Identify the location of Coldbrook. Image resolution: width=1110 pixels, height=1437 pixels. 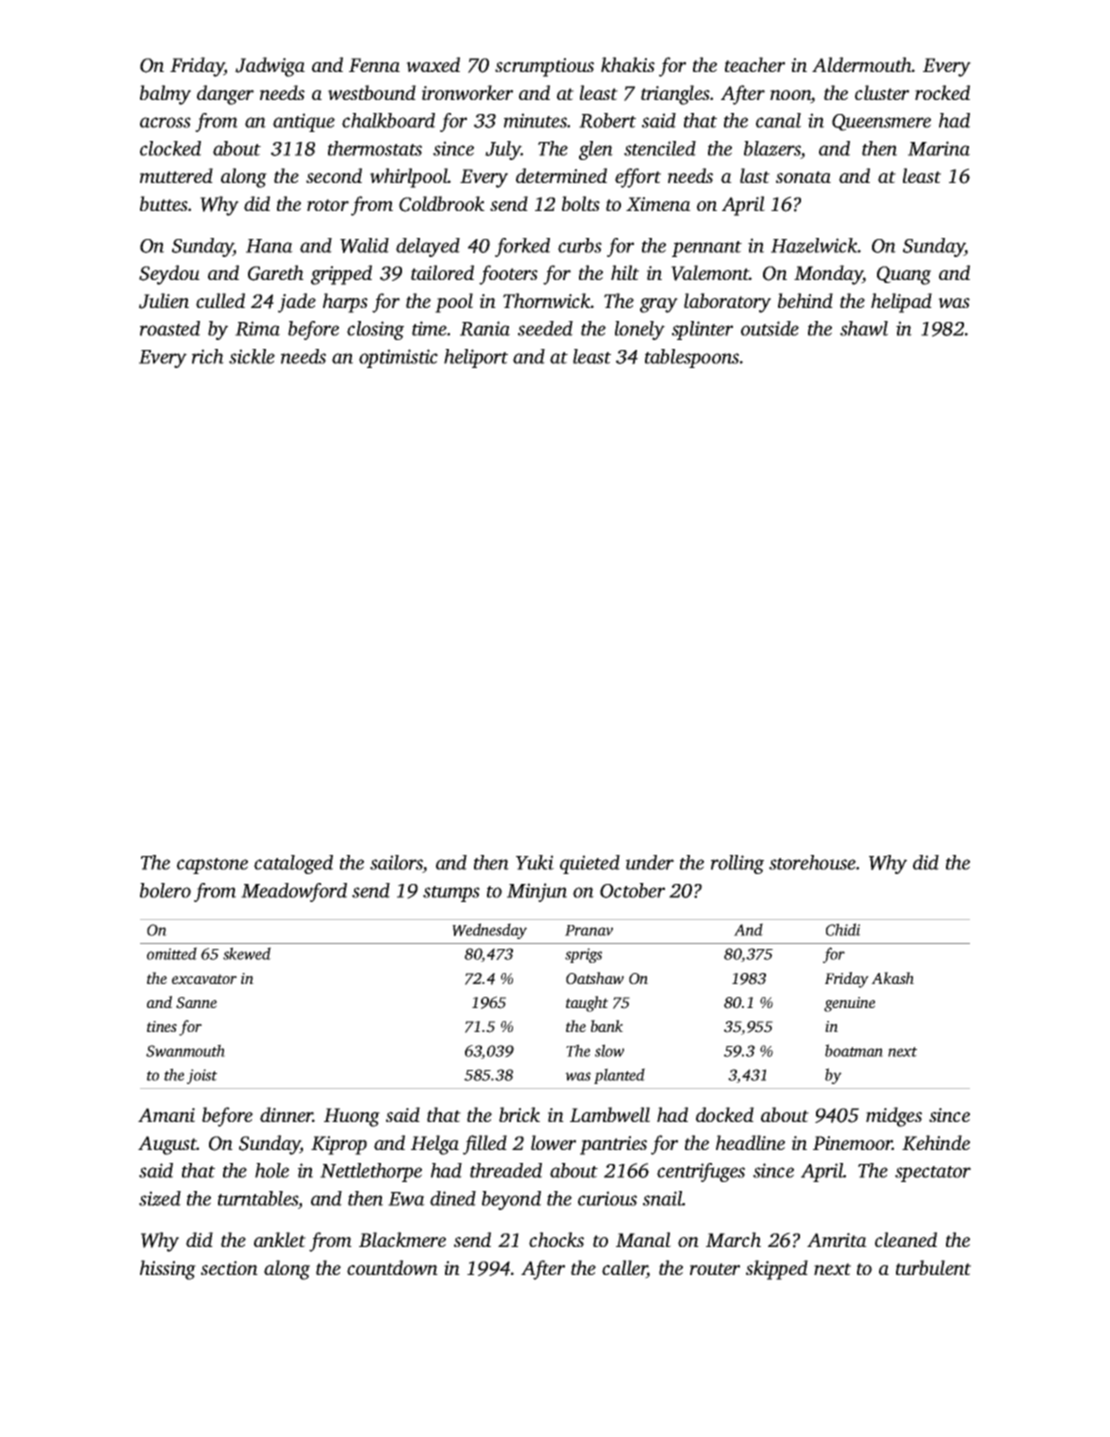
(442, 204).
